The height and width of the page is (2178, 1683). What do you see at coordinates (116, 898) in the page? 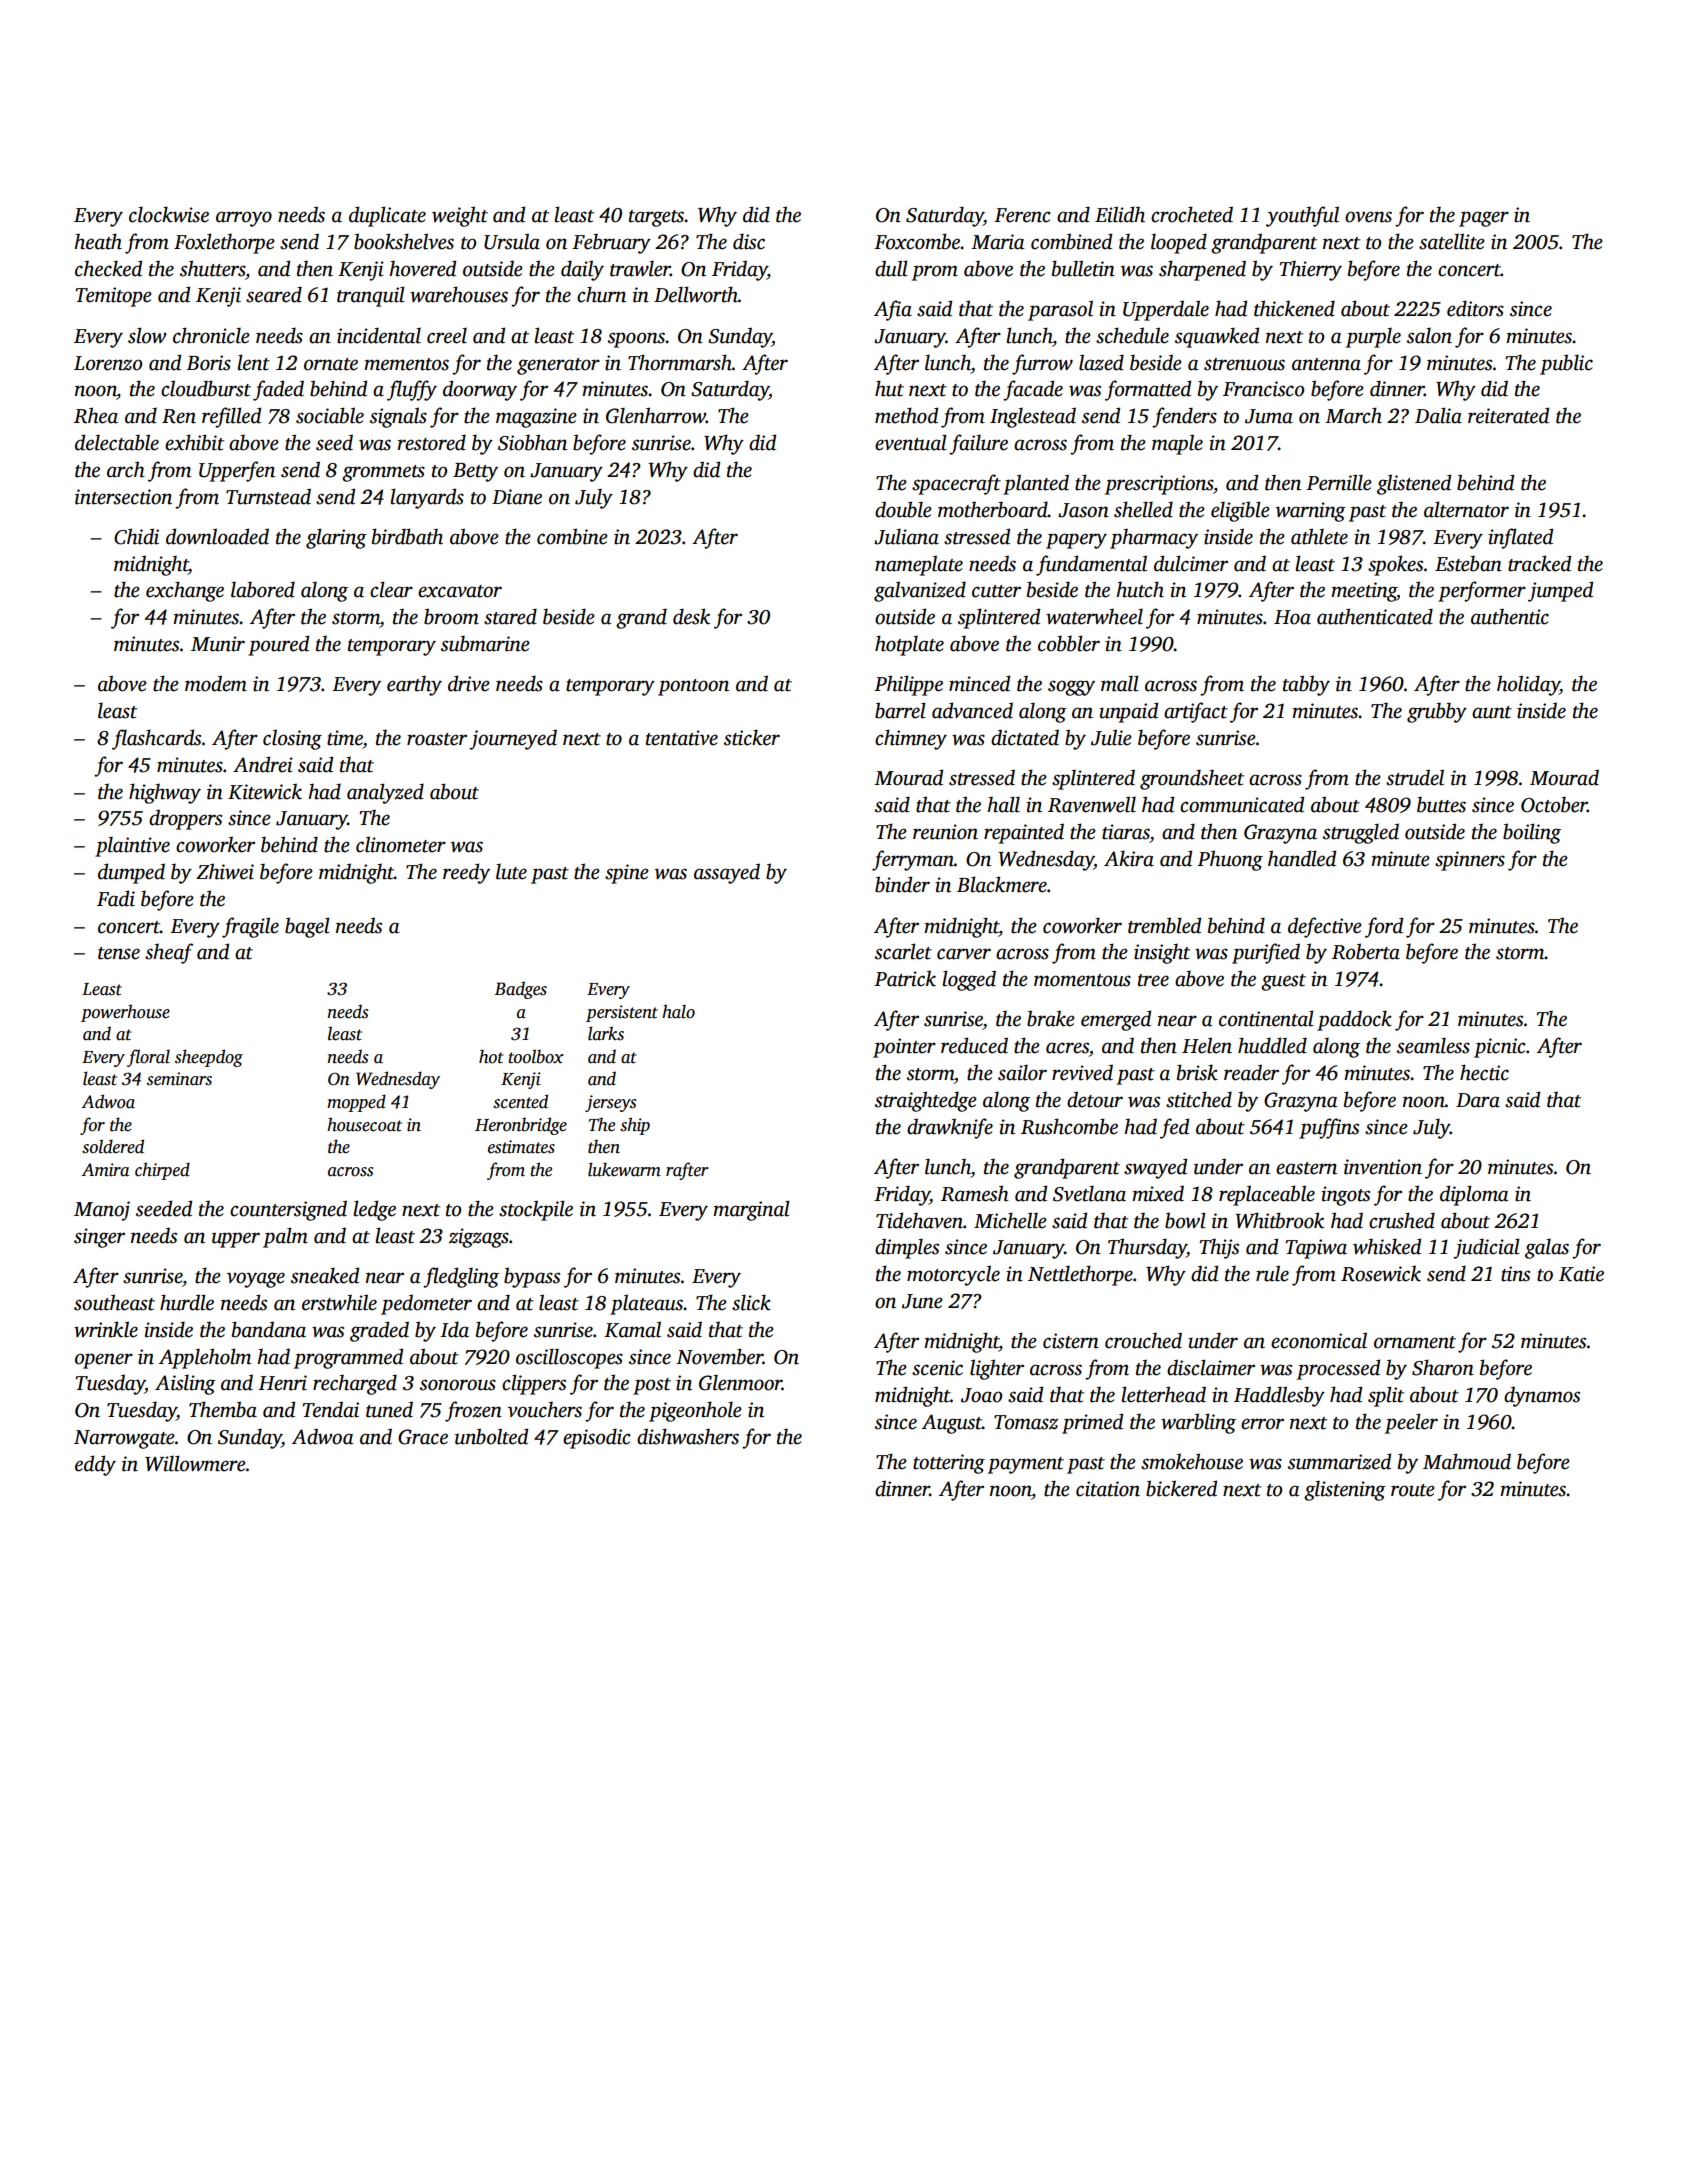
I see `Fadi` at bounding box center [116, 898].
